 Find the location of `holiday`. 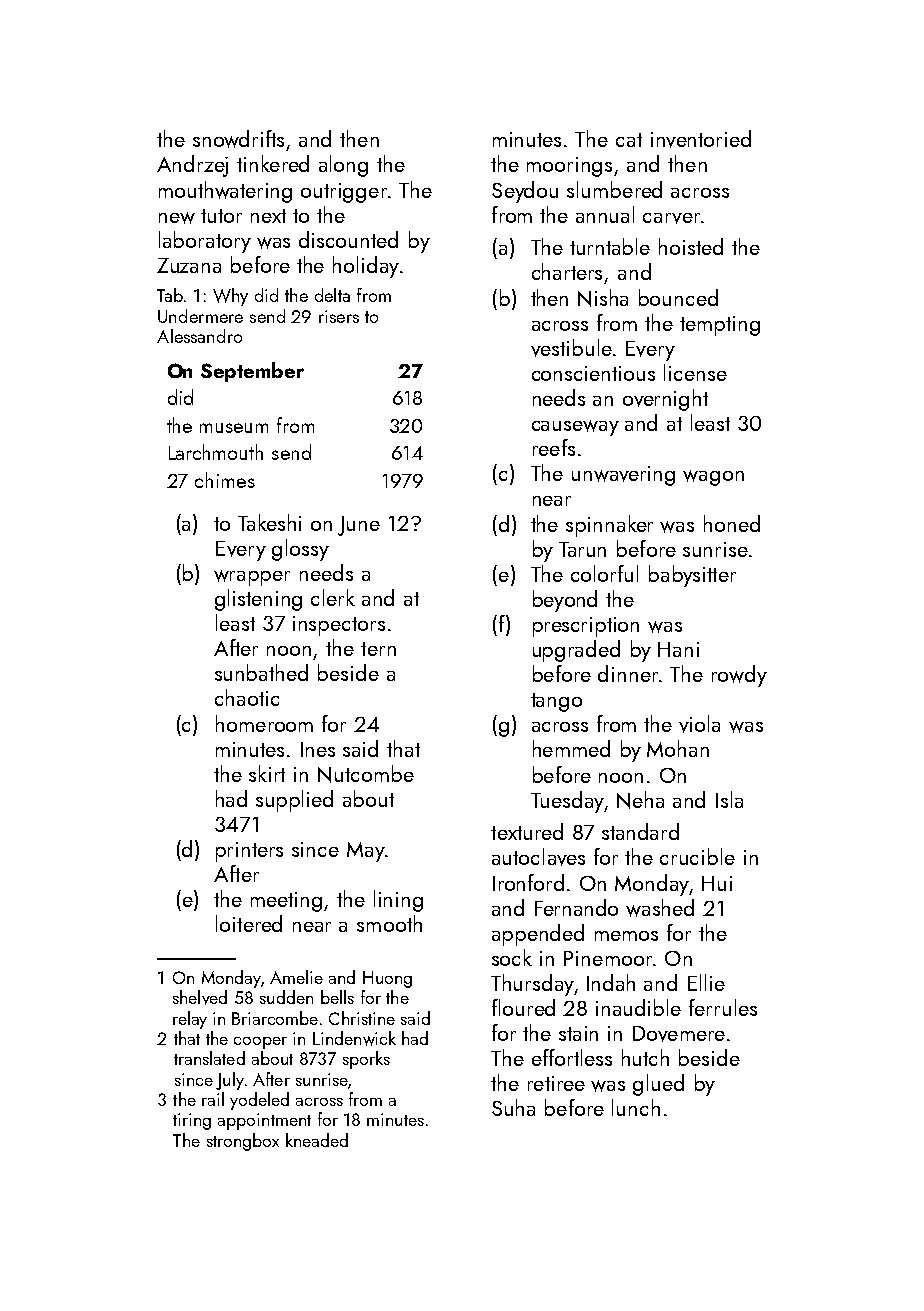

holiday is located at coordinates (366, 267).
